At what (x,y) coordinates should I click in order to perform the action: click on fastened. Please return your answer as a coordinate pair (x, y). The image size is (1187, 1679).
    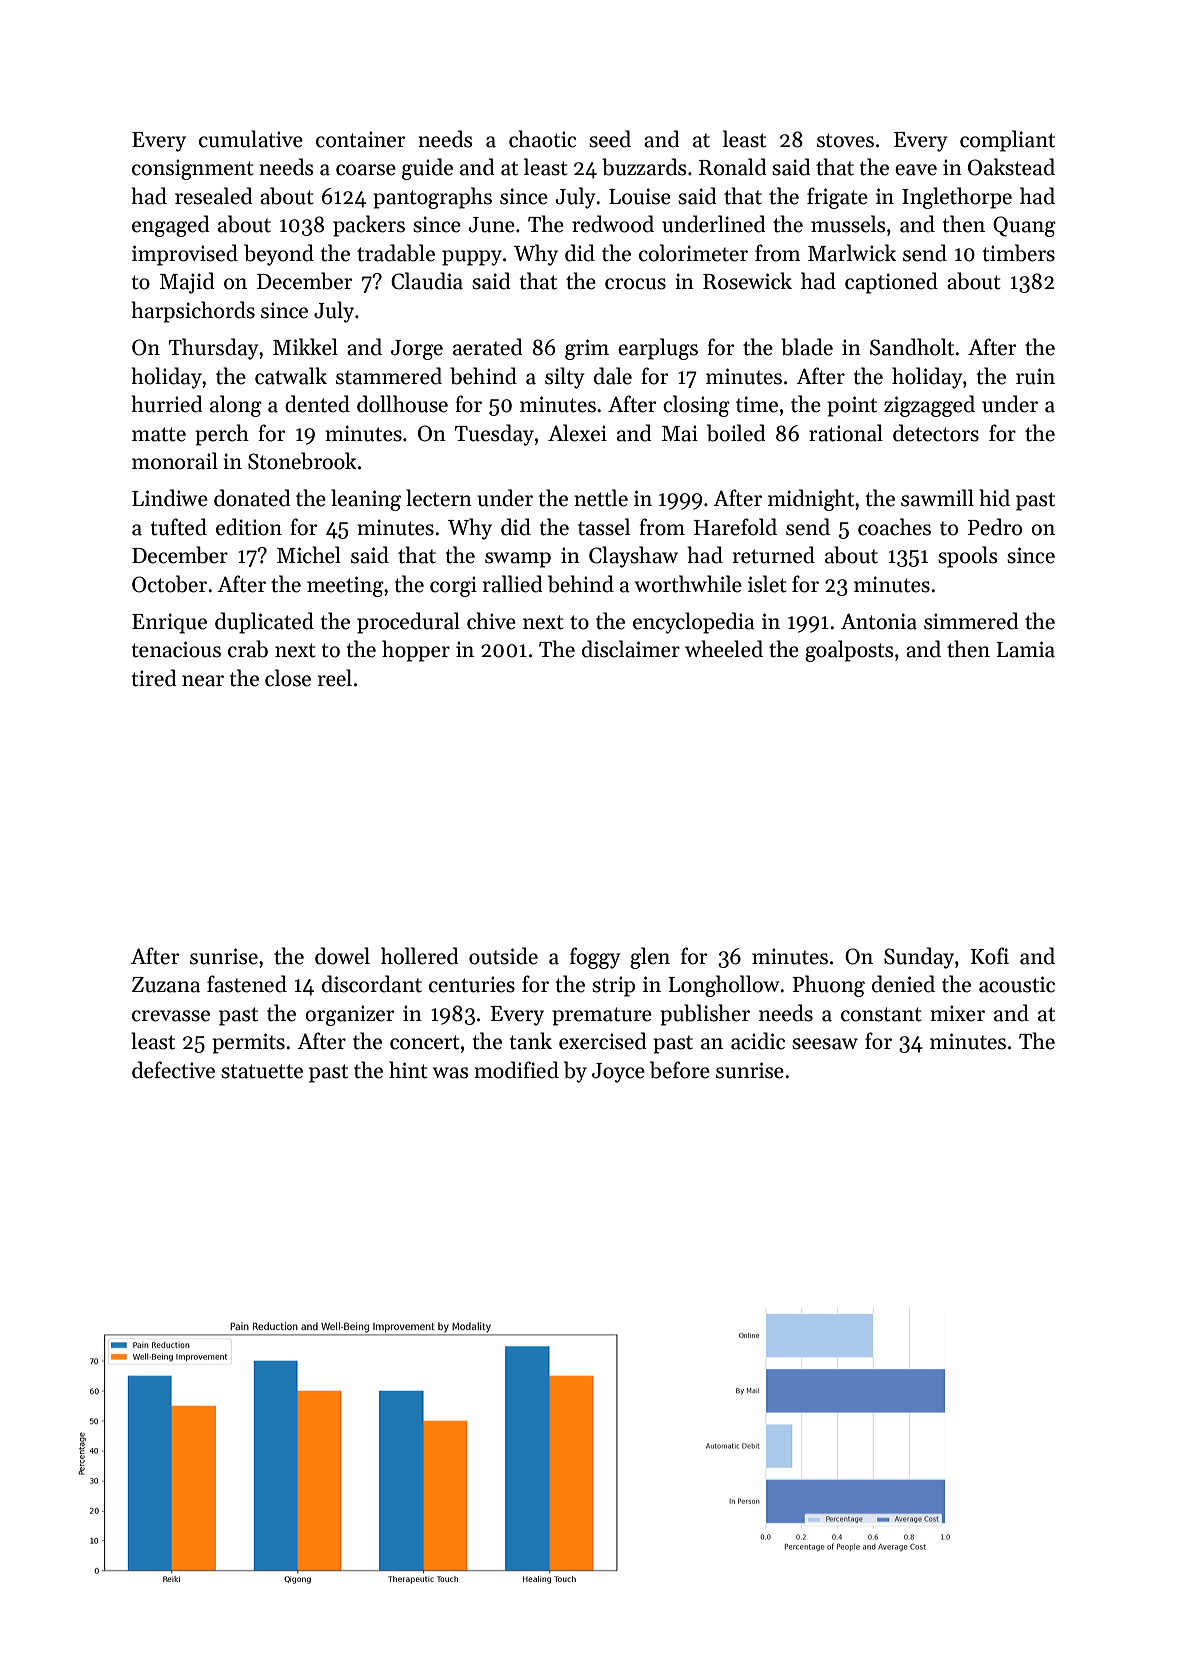
    Looking at the image, I should click on (247, 984).
